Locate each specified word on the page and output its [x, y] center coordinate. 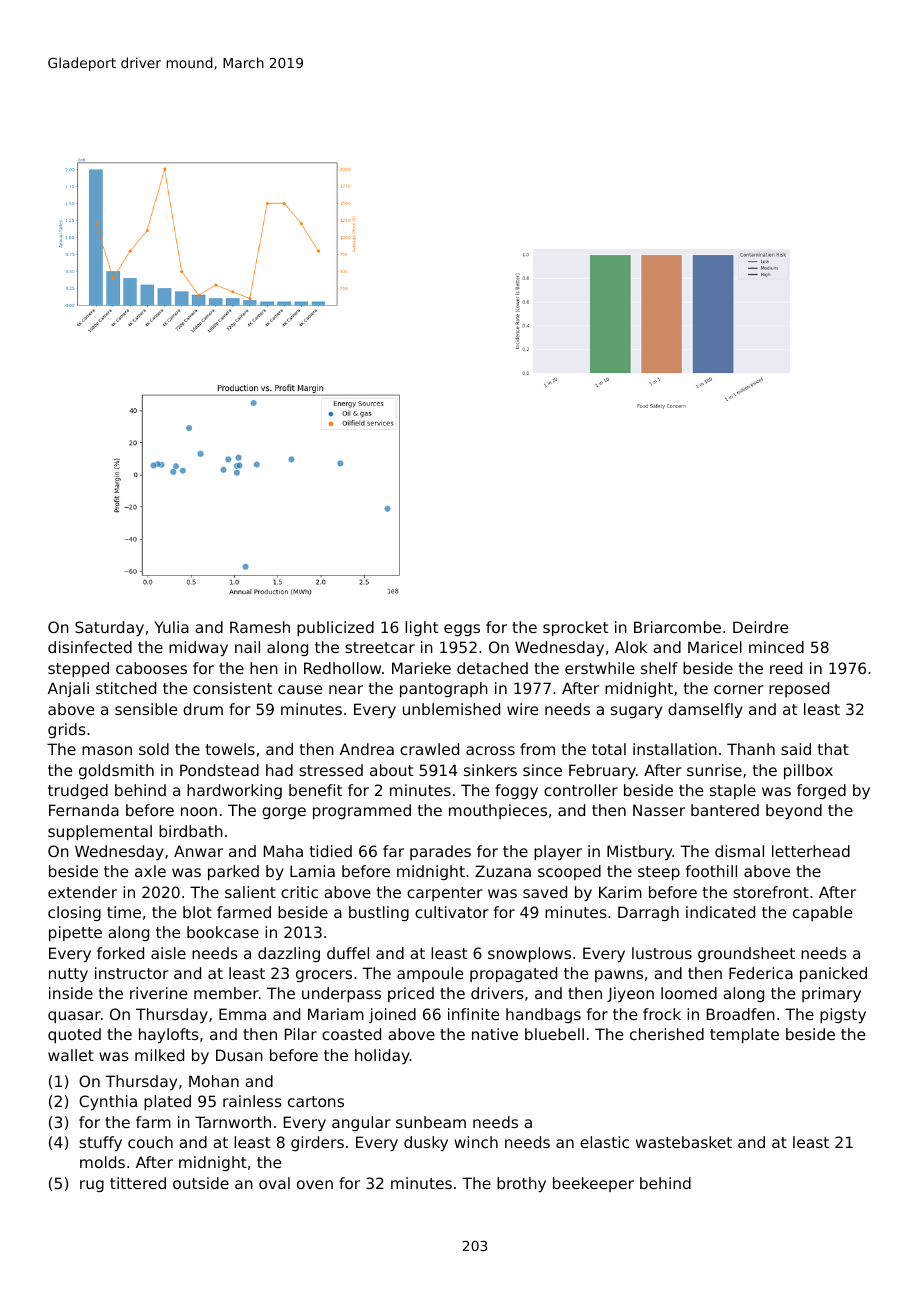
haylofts [169, 1035]
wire [522, 709]
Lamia [312, 871]
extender [82, 892]
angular [361, 1123]
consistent [232, 688]
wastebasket [684, 1142]
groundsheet [746, 954]
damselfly [705, 710]
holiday [382, 1056]
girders [317, 1143]
